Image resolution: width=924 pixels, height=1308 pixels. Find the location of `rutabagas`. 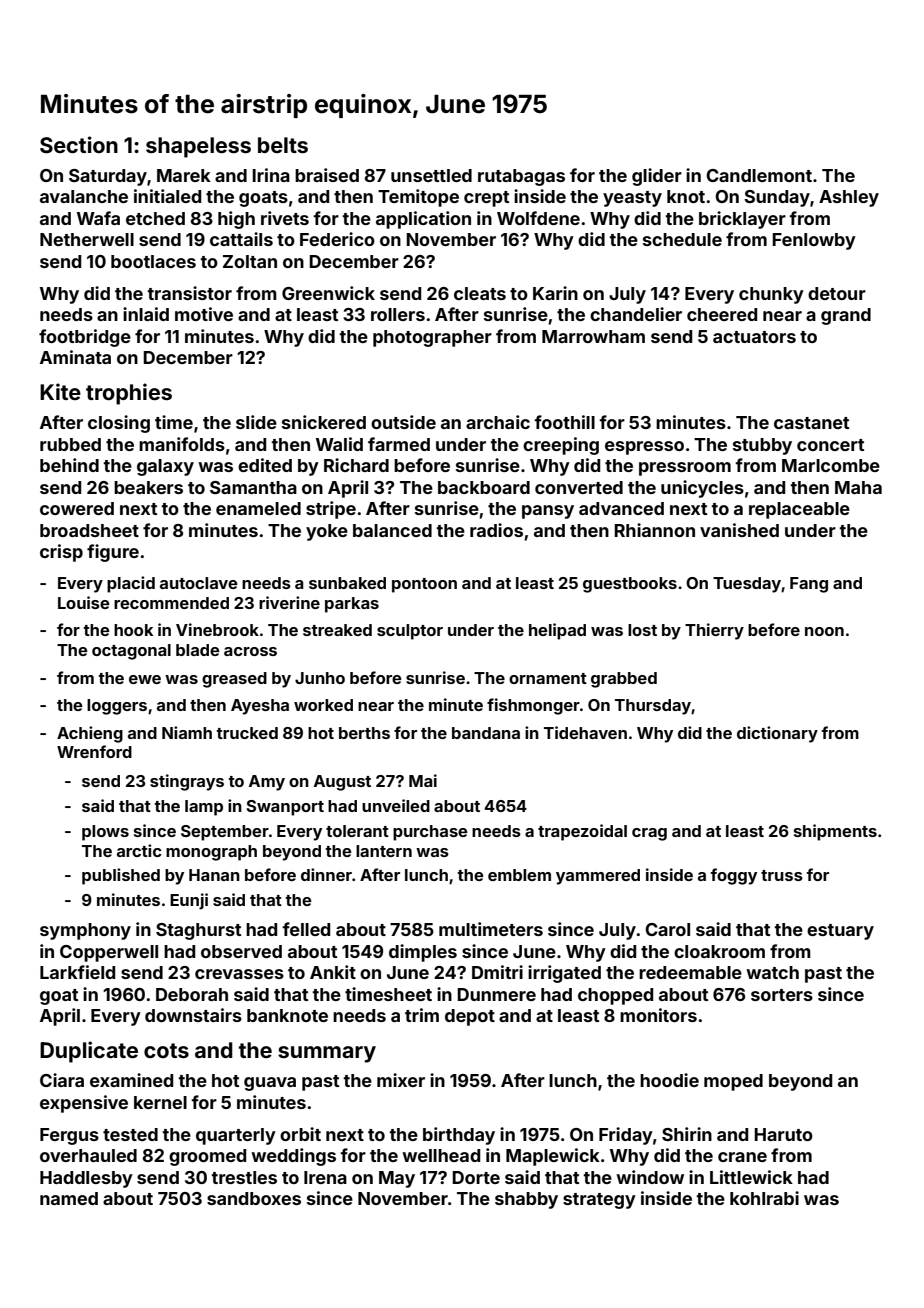

rutabagas is located at coordinates (521, 177).
